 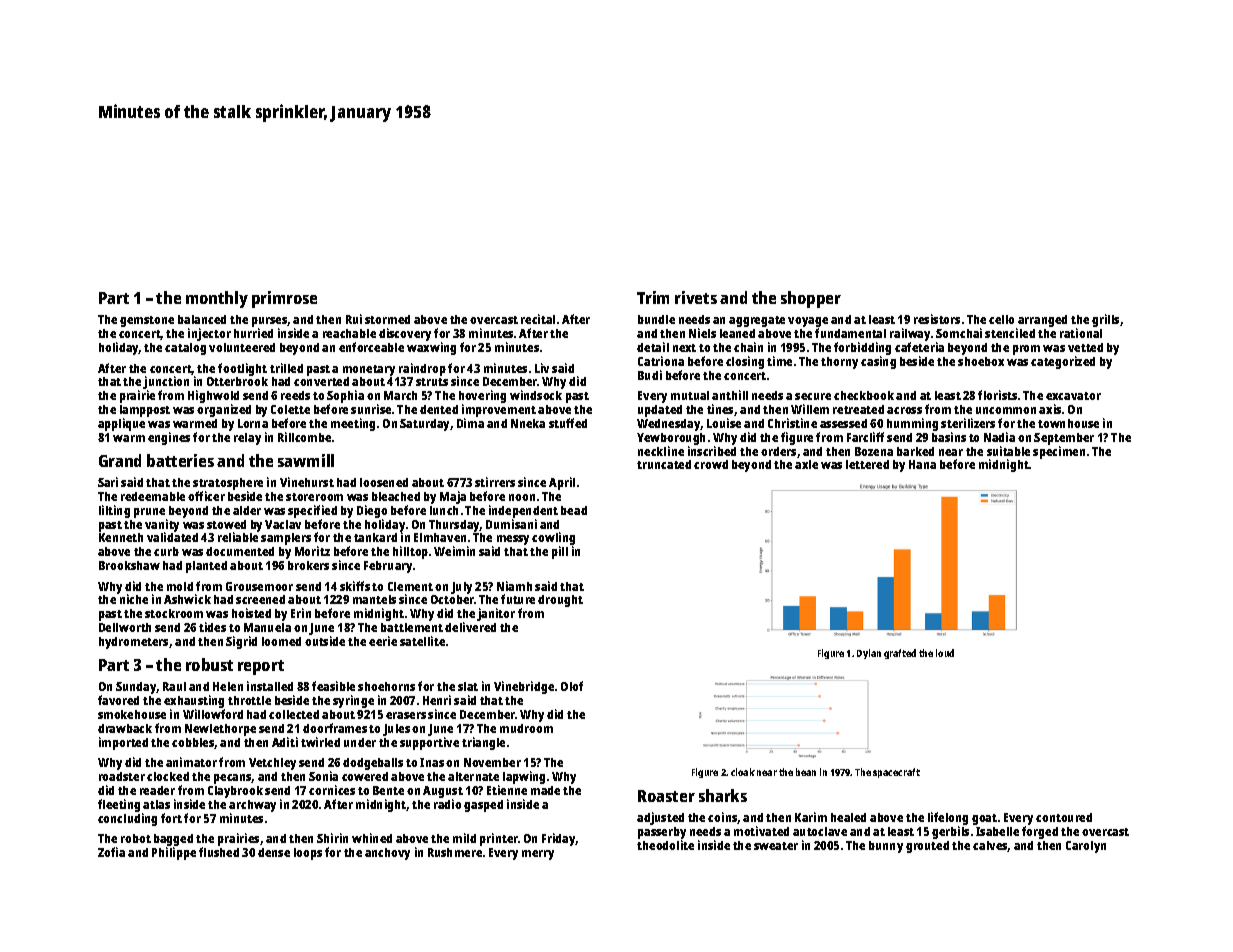 What do you see at coordinates (900, 654) in the image?
I see `grafted` at bounding box center [900, 654].
